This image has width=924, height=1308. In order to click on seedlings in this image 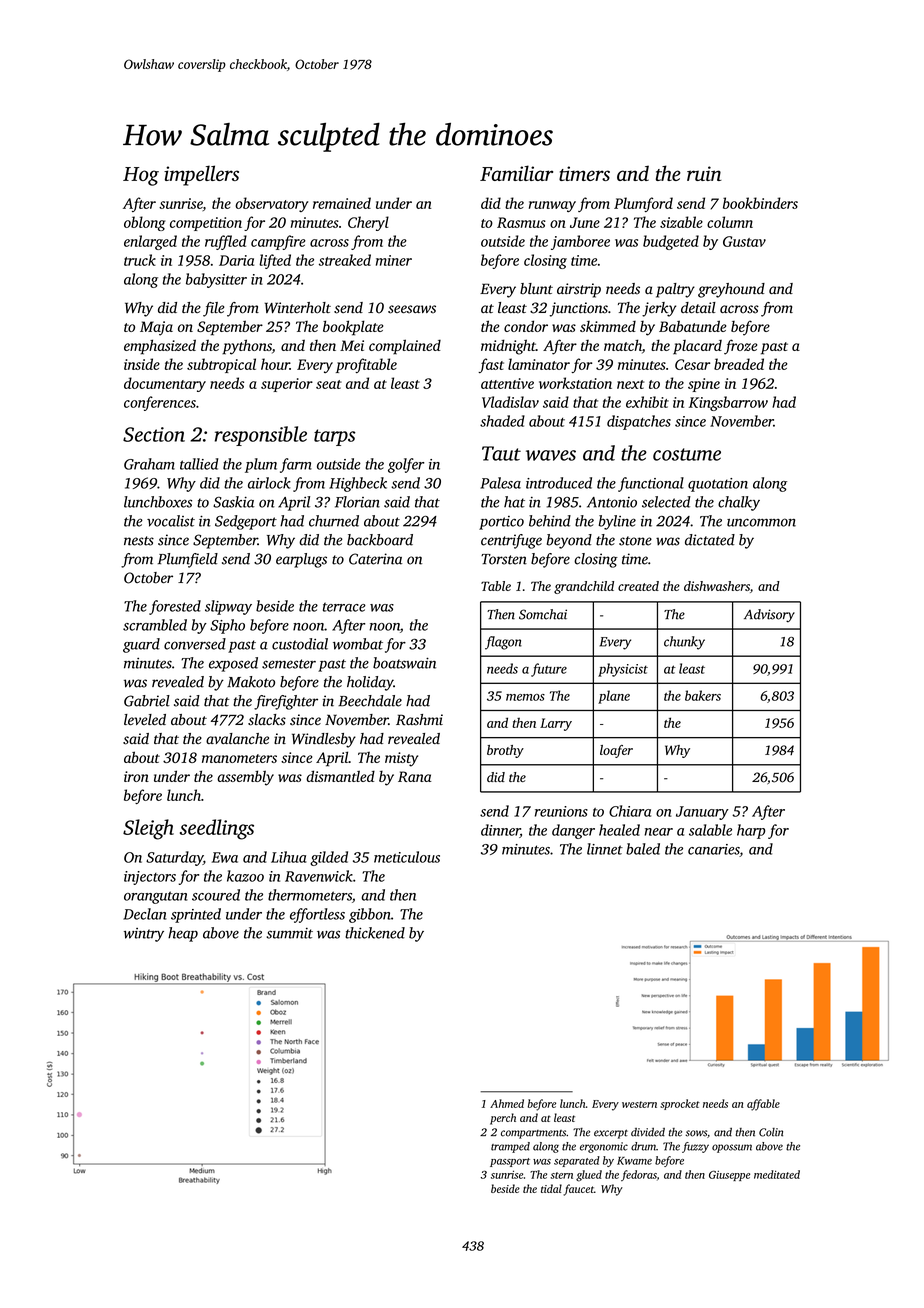, I will do `click(217, 829)`.
